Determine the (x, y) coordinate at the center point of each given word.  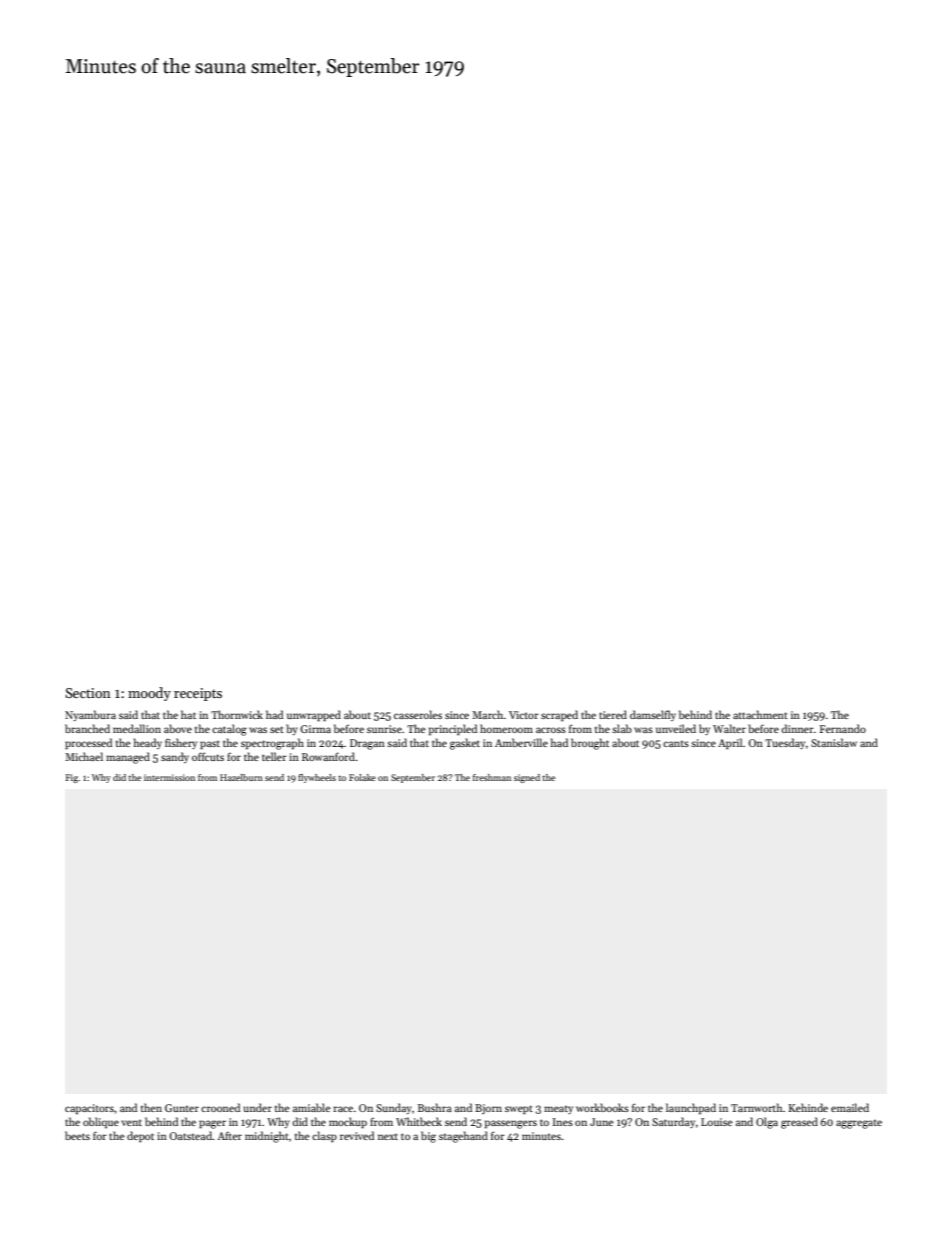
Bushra (435, 1107)
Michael (84, 756)
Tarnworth (756, 1107)
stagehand (463, 1137)
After (229, 1136)
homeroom (506, 728)
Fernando (843, 728)
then (151, 1107)
